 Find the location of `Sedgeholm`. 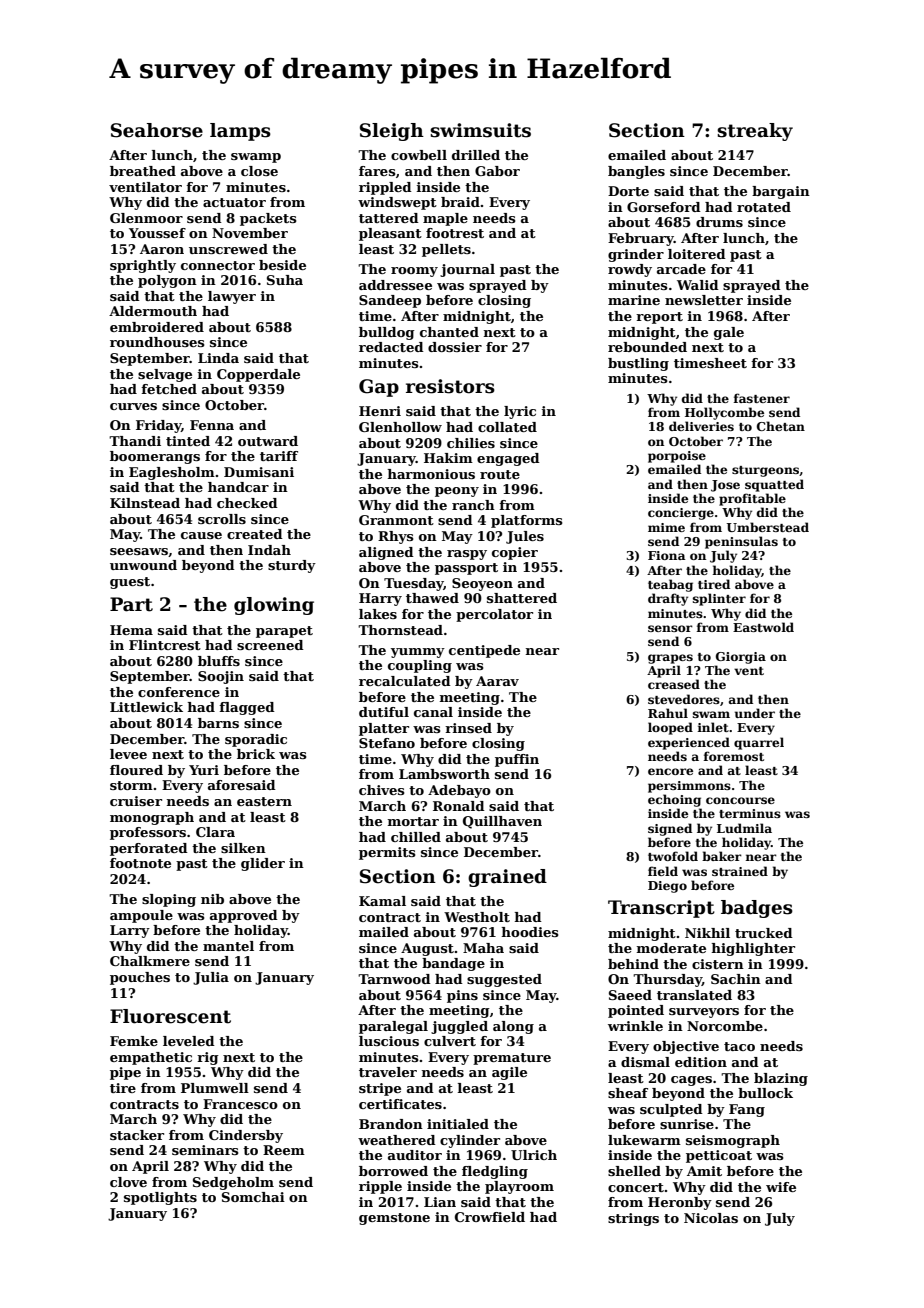

Sedgeholm is located at coordinates (233, 1183).
